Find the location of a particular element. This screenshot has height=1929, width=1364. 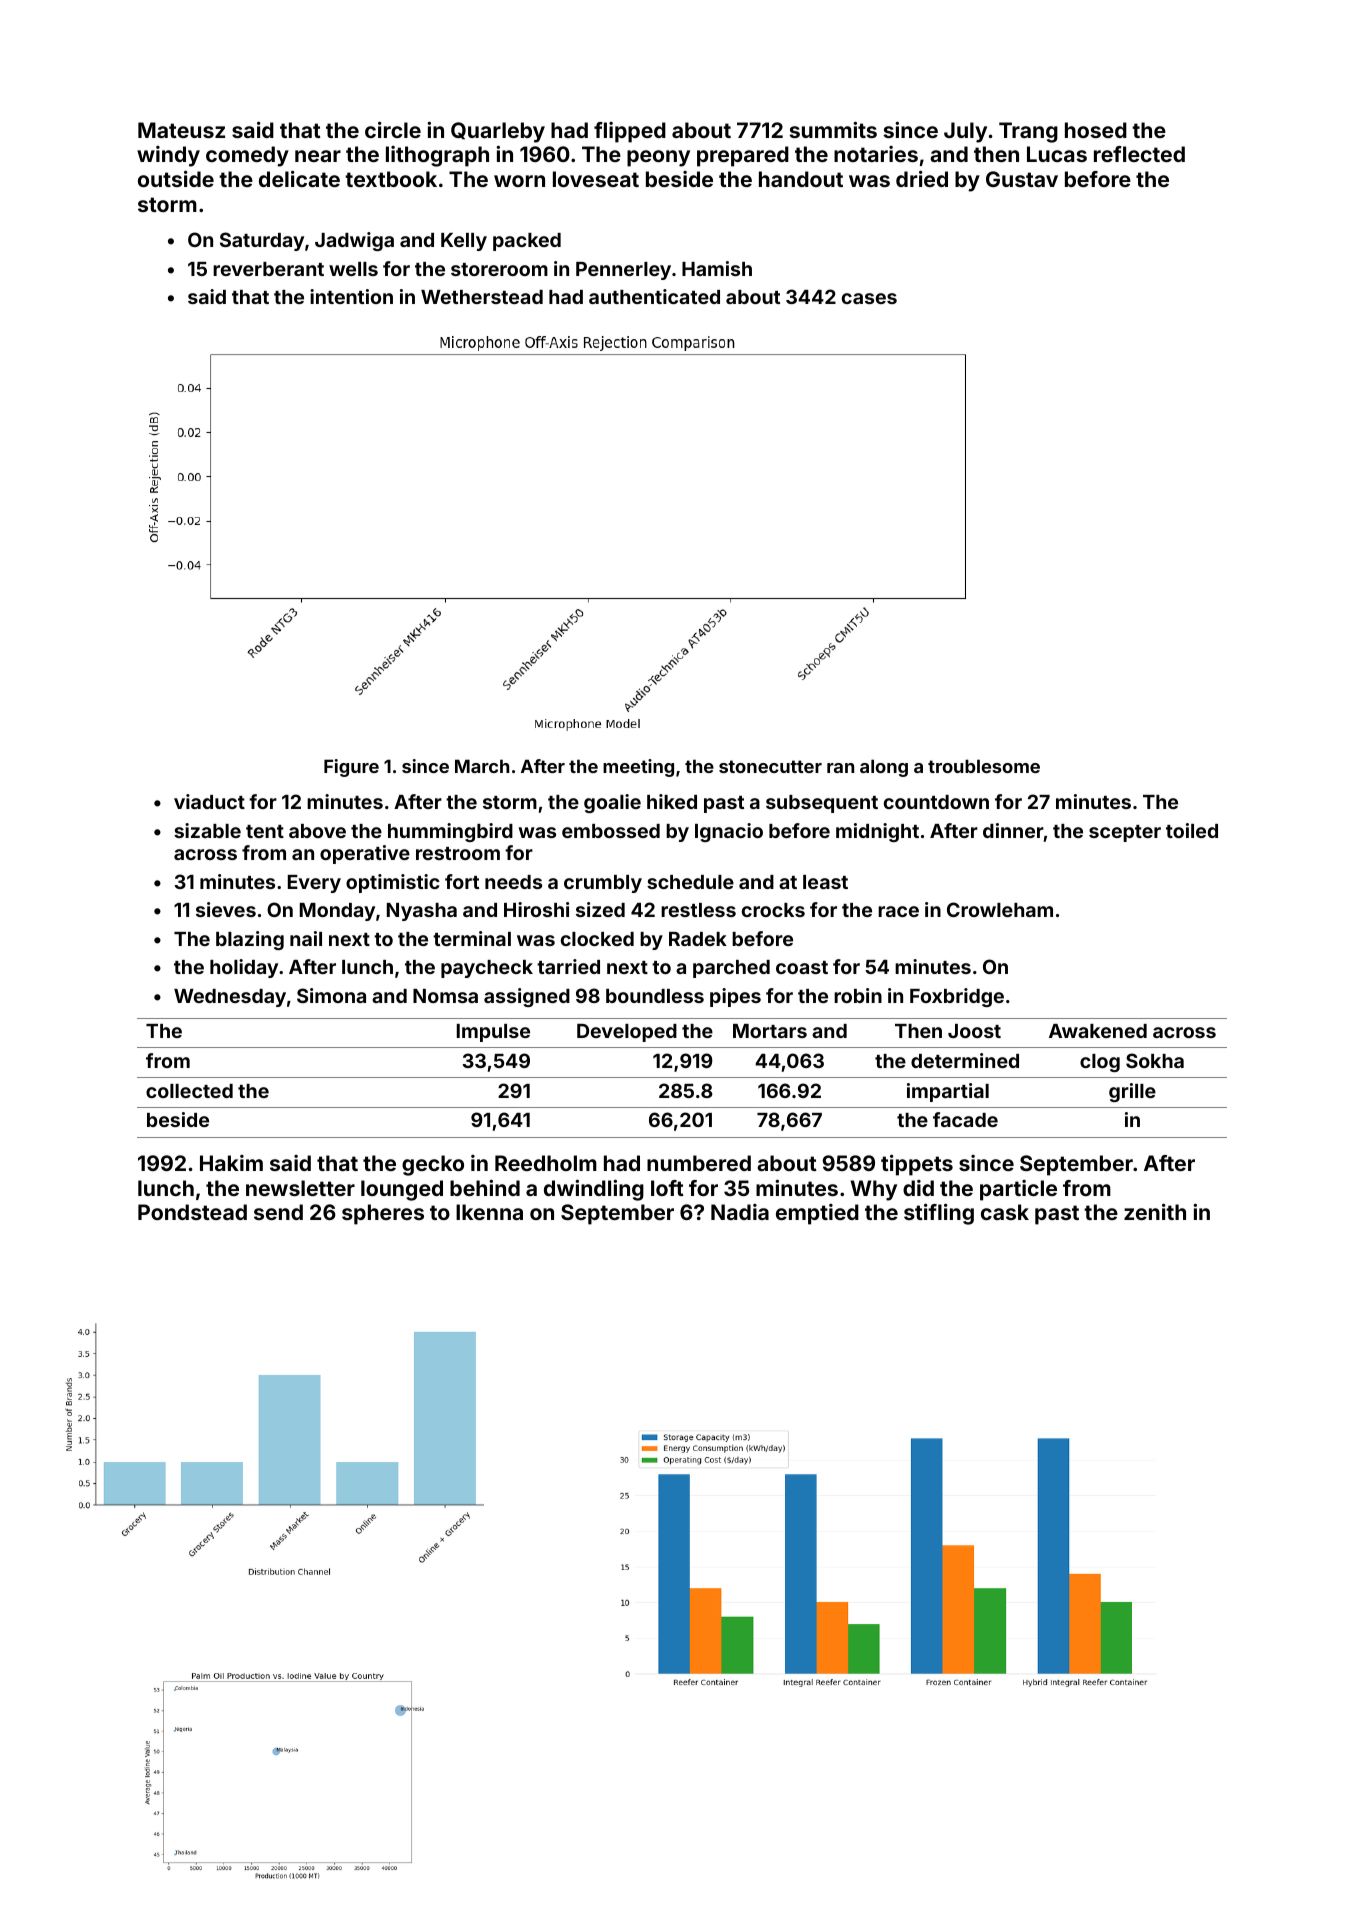

grille is located at coordinates (1132, 1092).
